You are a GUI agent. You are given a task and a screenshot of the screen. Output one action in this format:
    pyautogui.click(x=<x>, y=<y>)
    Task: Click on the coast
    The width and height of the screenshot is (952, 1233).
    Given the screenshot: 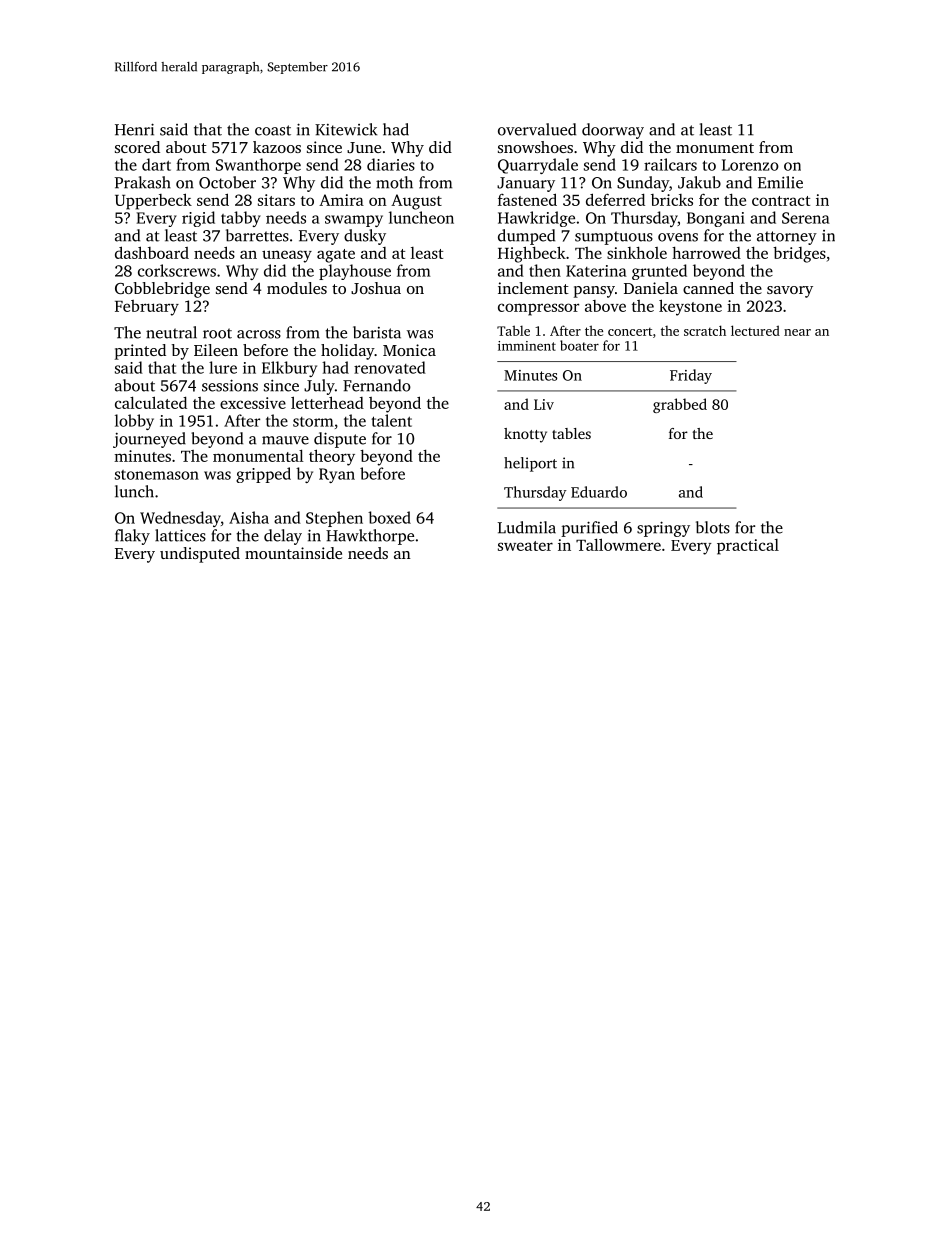 What is the action you would take?
    pyautogui.click(x=273, y=130)
